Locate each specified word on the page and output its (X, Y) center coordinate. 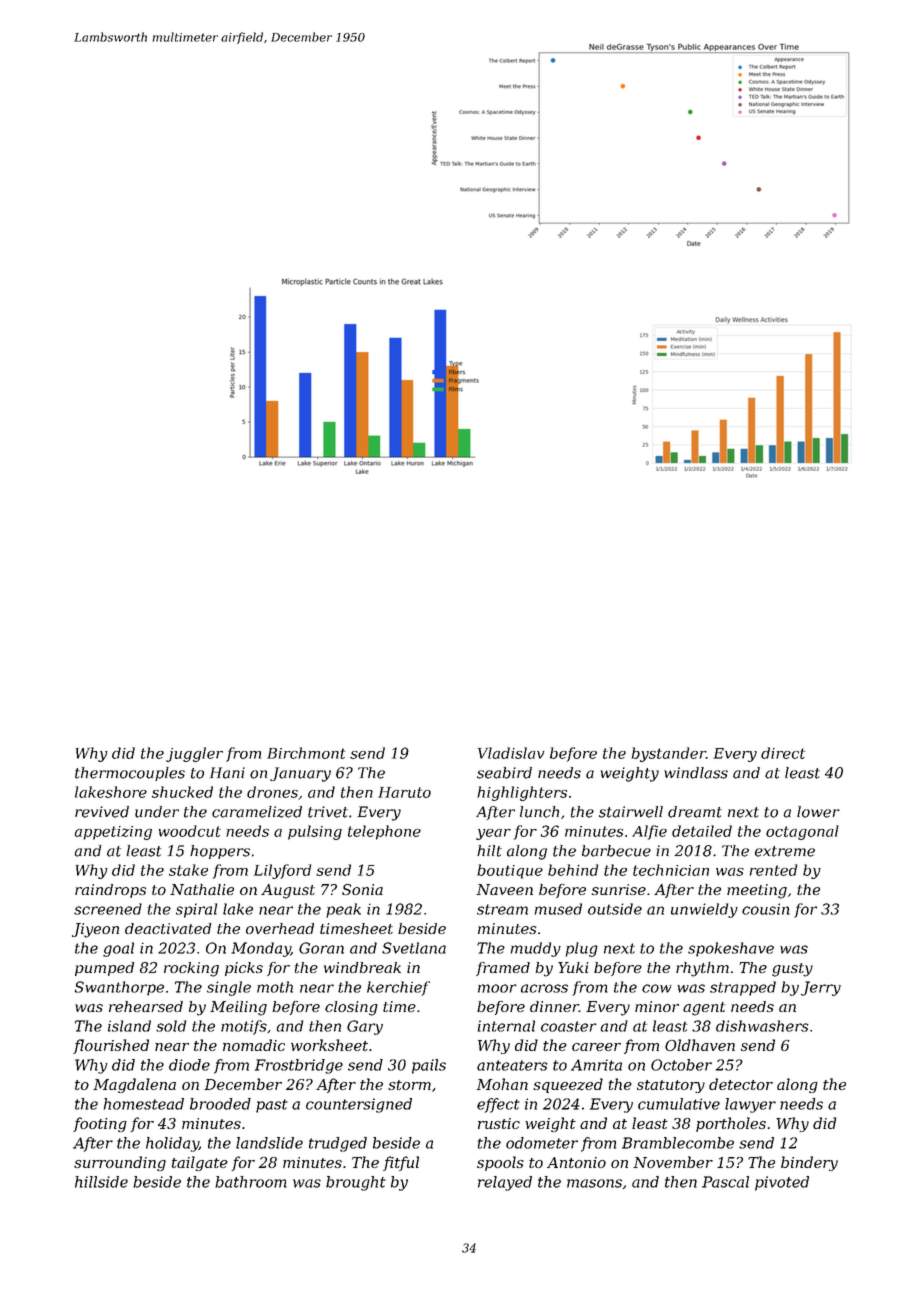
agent (704, 1009)
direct (783, 753)
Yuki (573, 967)
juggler (194, 754)
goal (118, 949)
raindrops (110, 891)
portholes (731, 1124)
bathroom (251, 1182)
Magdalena (134, 1085)
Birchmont (306, 753)
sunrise (619, 889)
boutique (510, 871)
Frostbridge (299, 1066)
